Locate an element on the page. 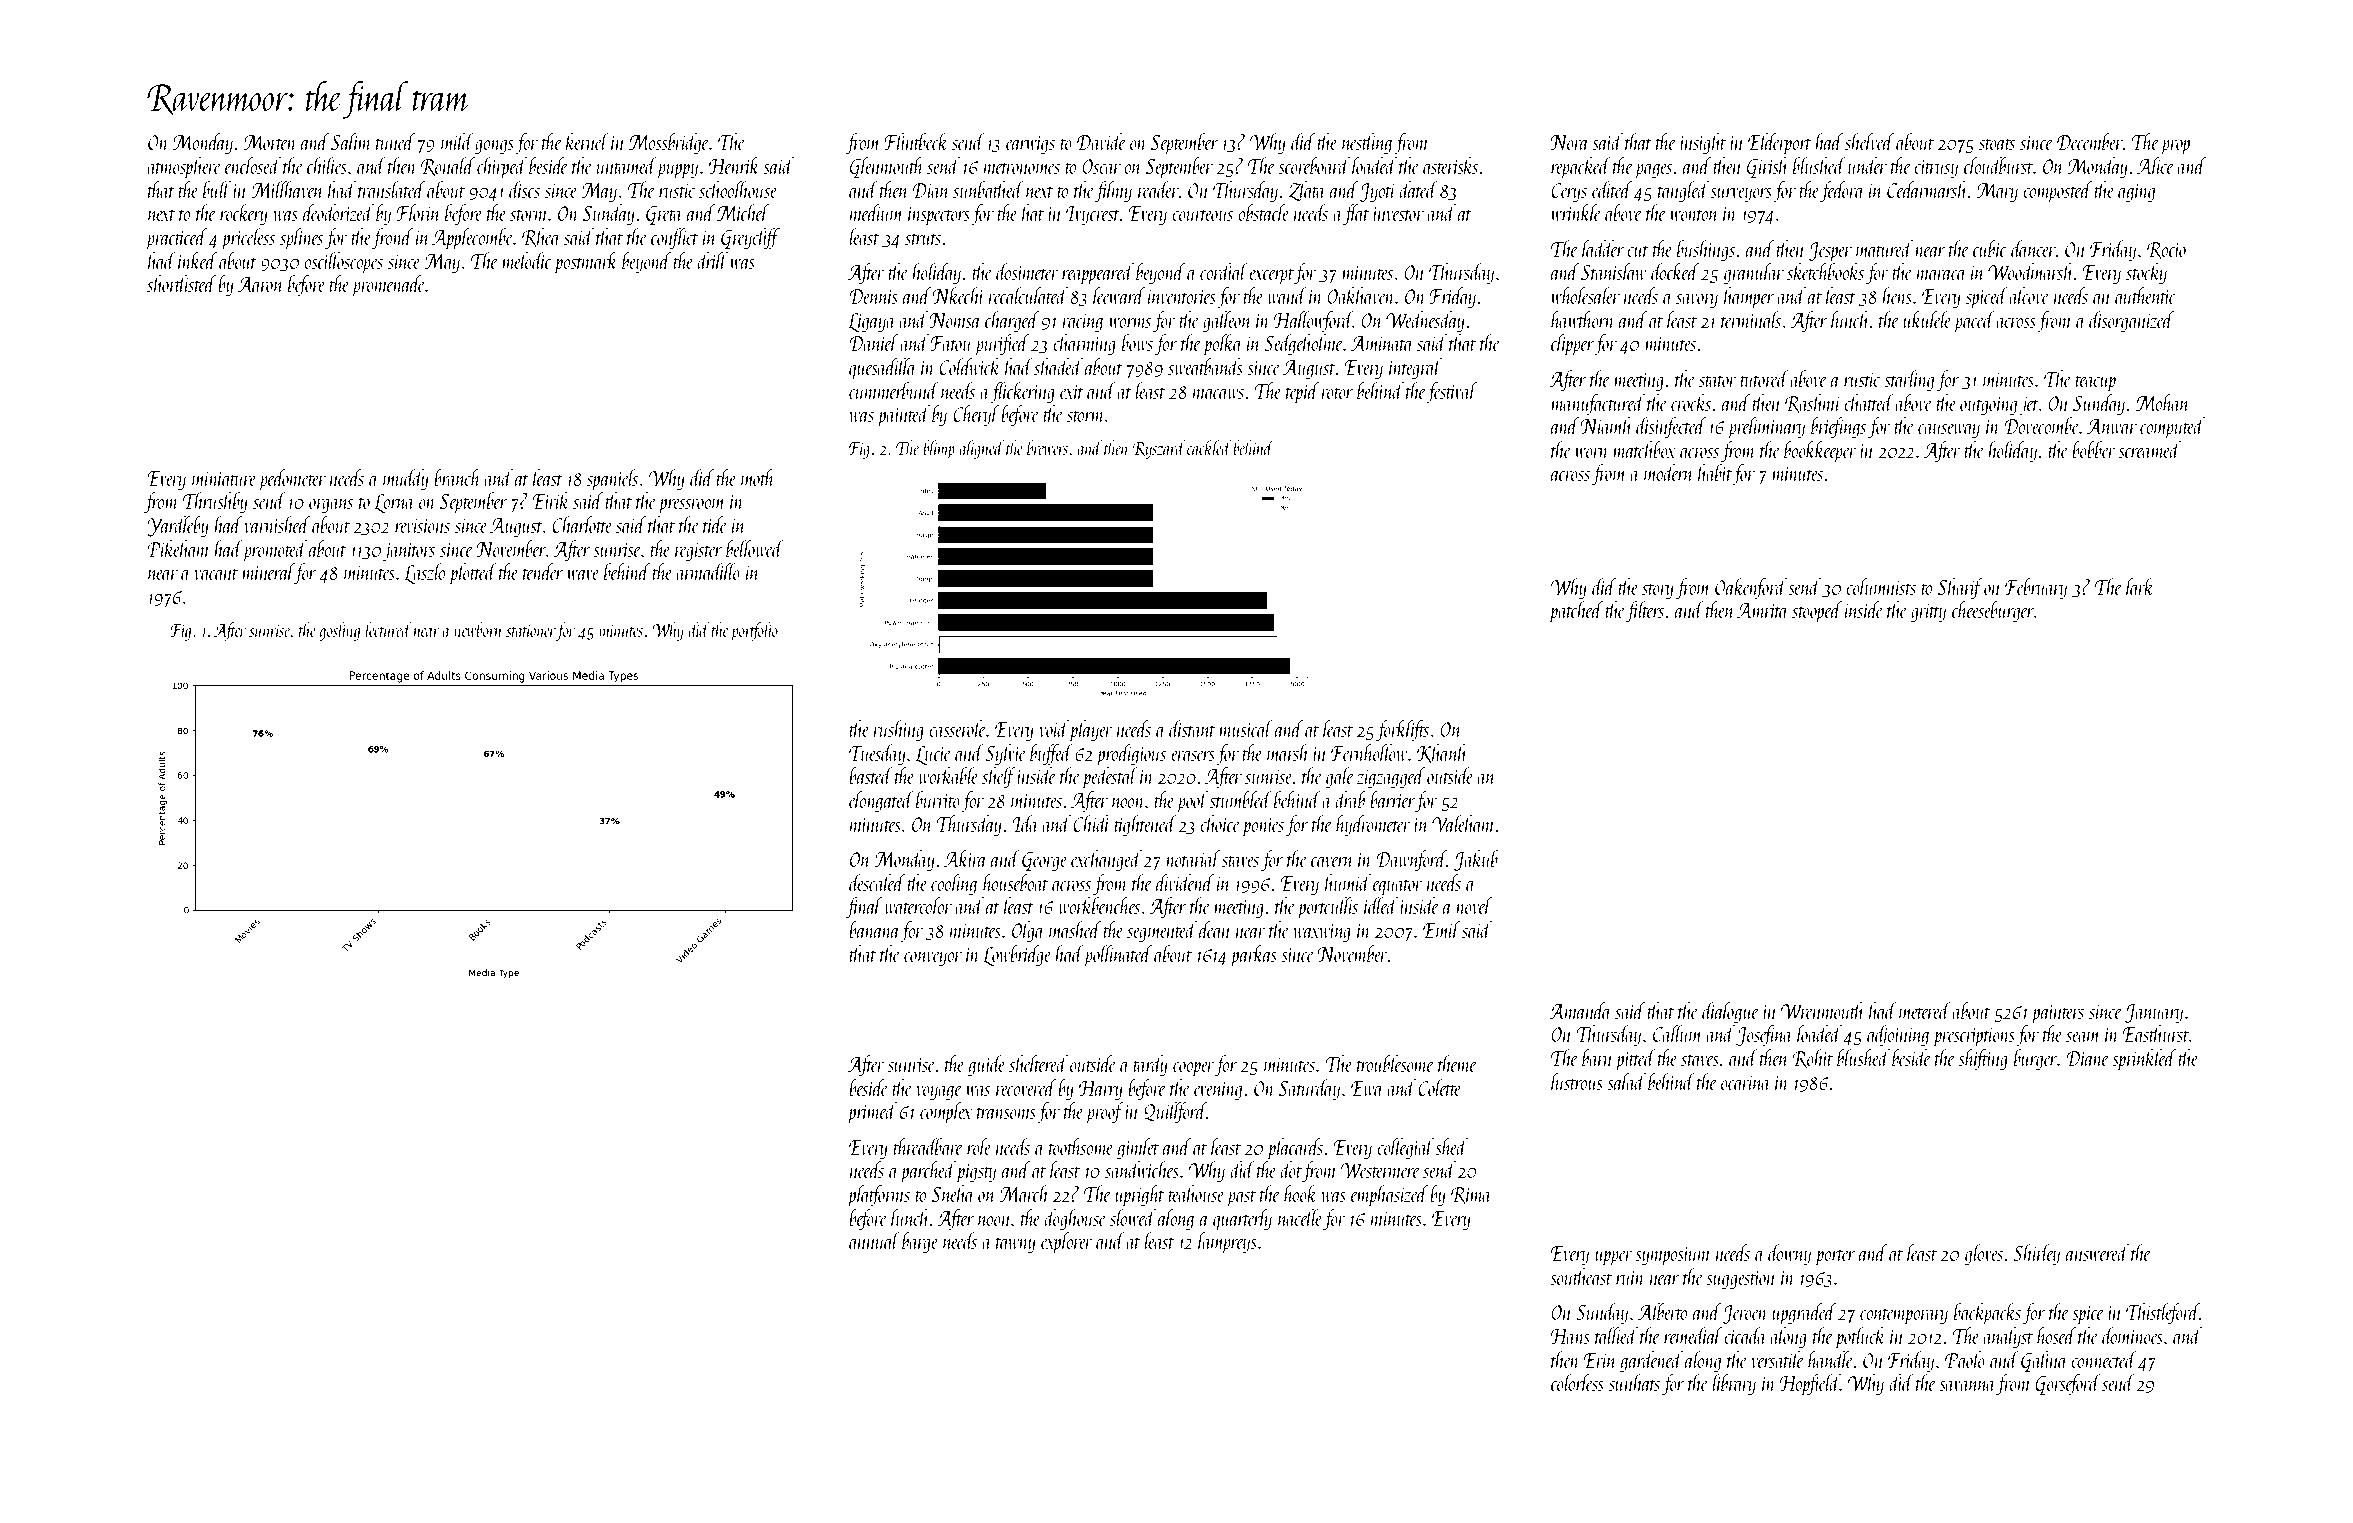  dosimeter is located at coordinates (1027, 271).
